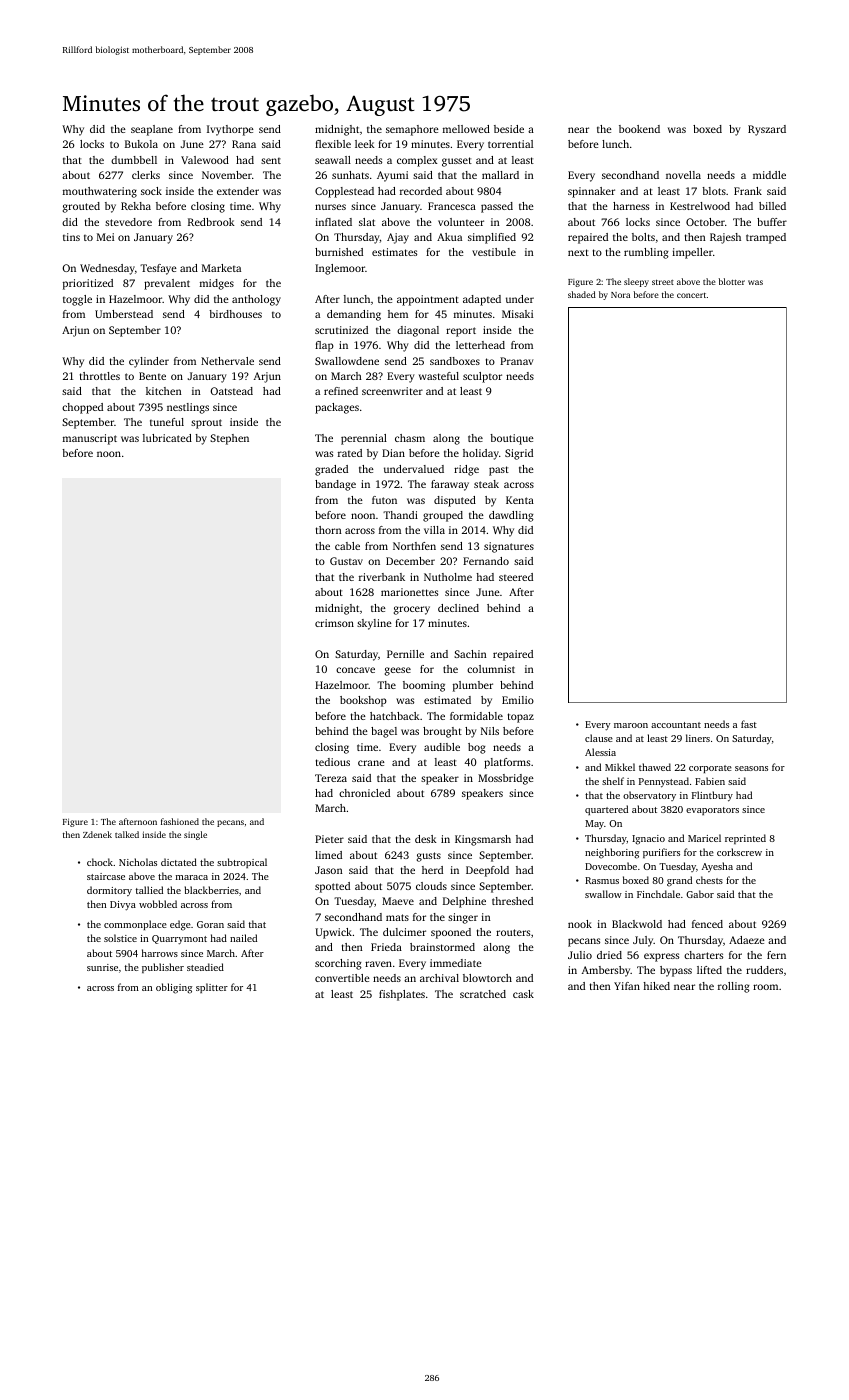 The height and width of the screenshot is (1400, 849). I want to click on concert, so click(691, 295).
